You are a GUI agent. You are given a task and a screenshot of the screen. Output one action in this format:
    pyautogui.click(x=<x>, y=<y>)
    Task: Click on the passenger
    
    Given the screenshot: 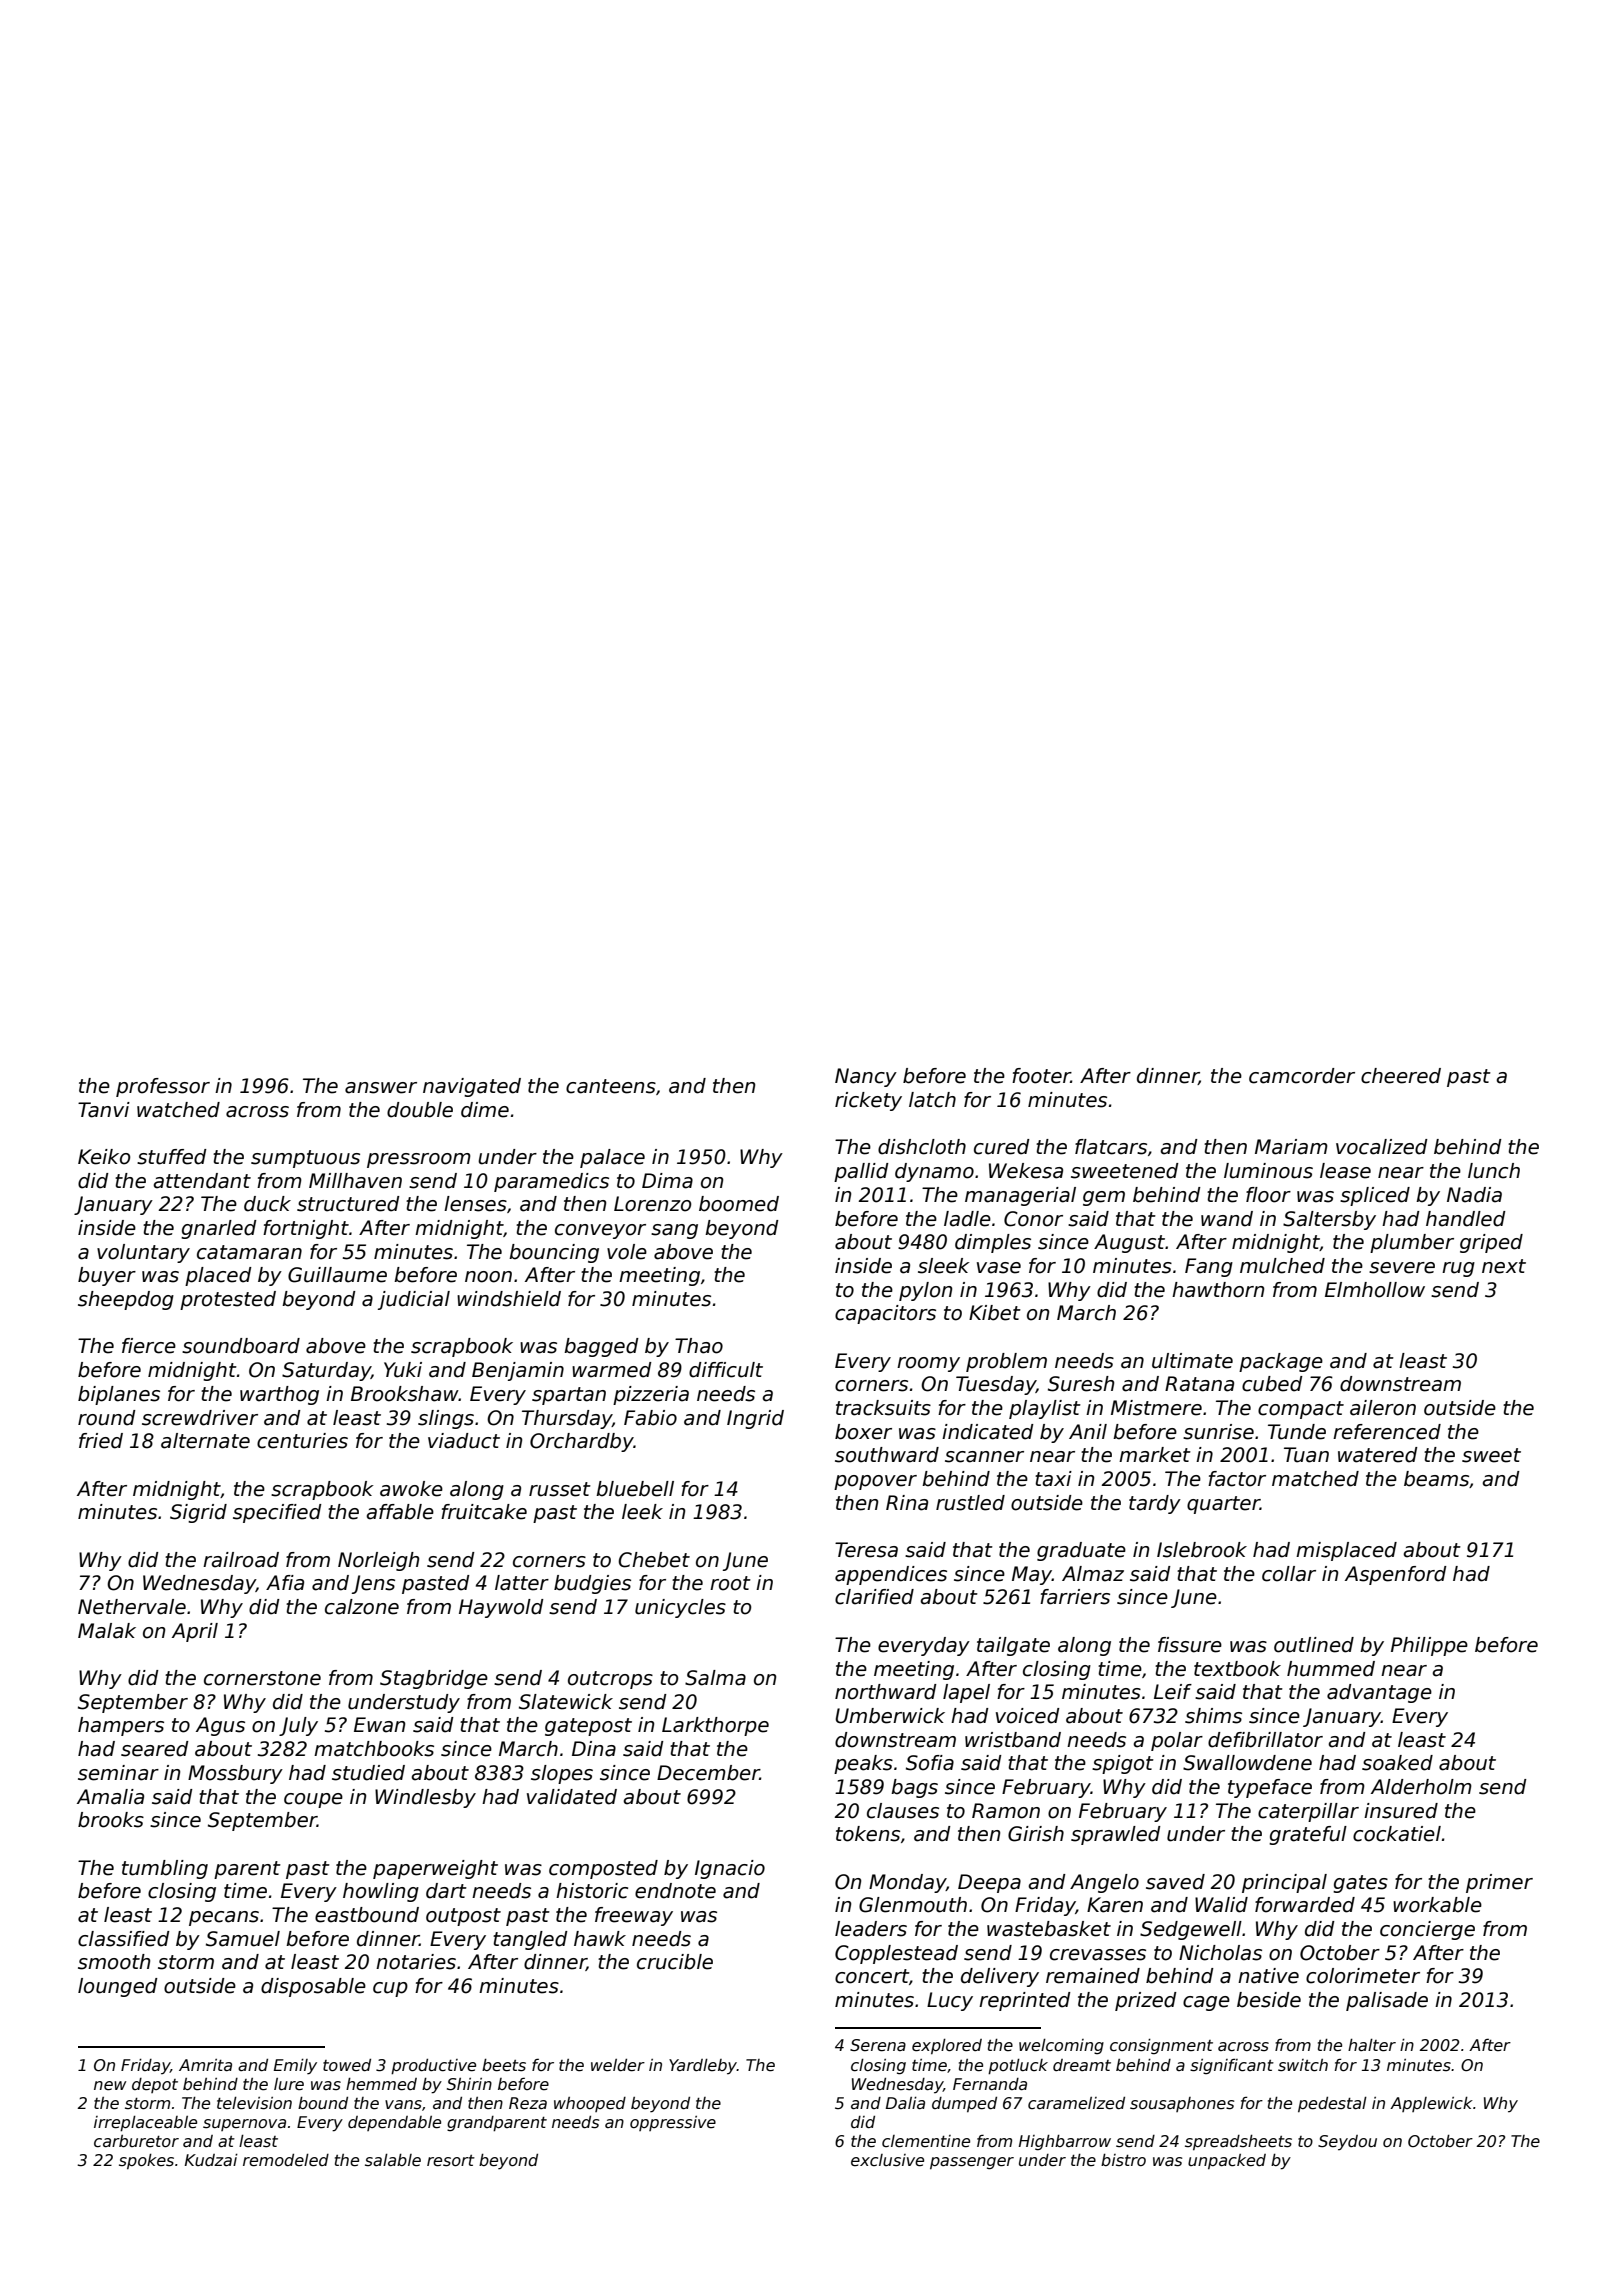 What is the action you would take?
    pyautogui.click(x=972, y=2163)
